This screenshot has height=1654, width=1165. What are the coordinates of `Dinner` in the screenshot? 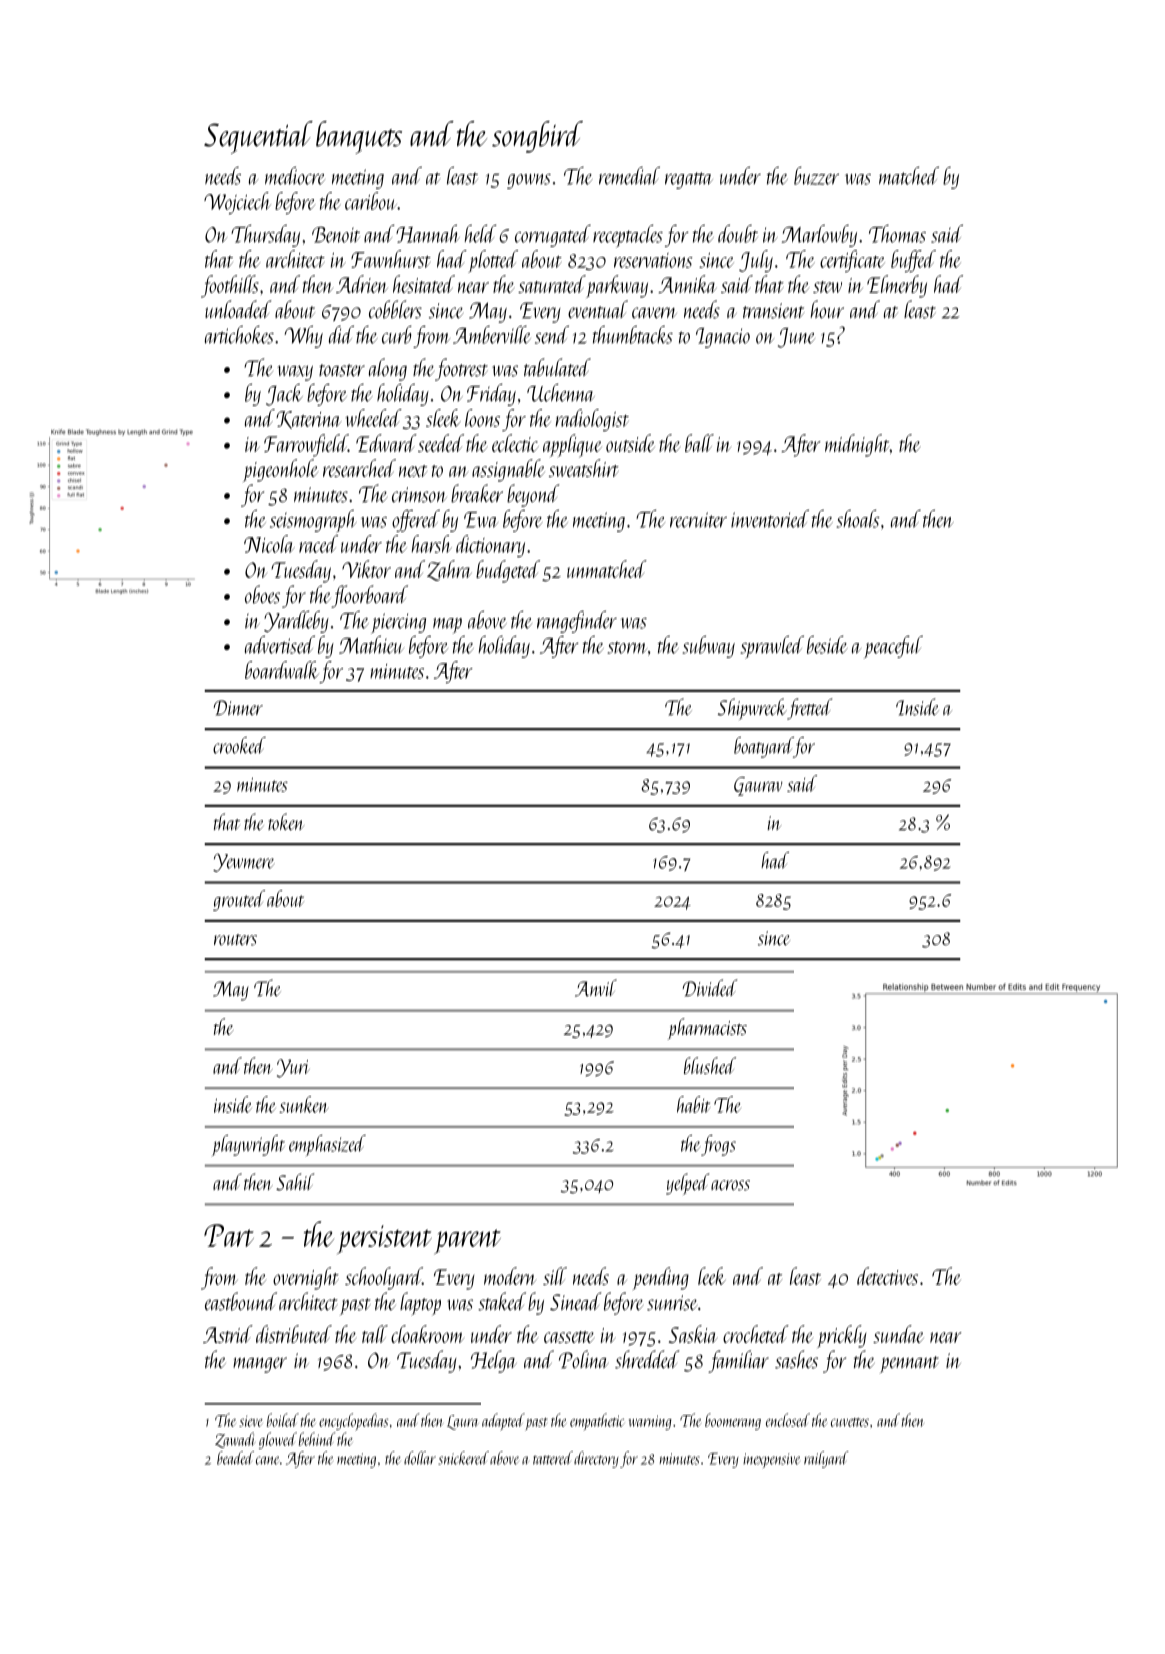 It's located at (238, 708).
